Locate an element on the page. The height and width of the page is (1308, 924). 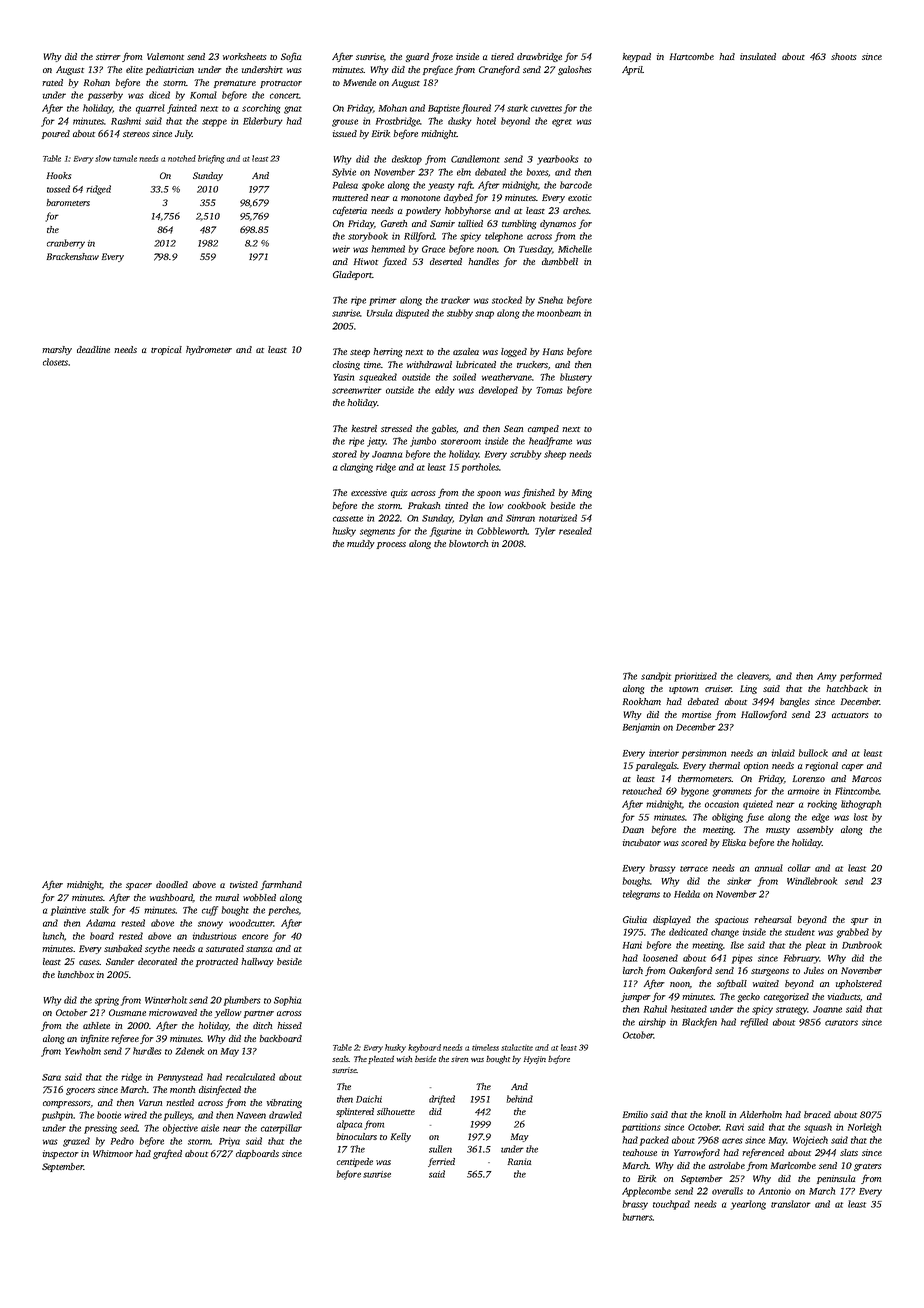
lost is located at coordinates (861, 817).
